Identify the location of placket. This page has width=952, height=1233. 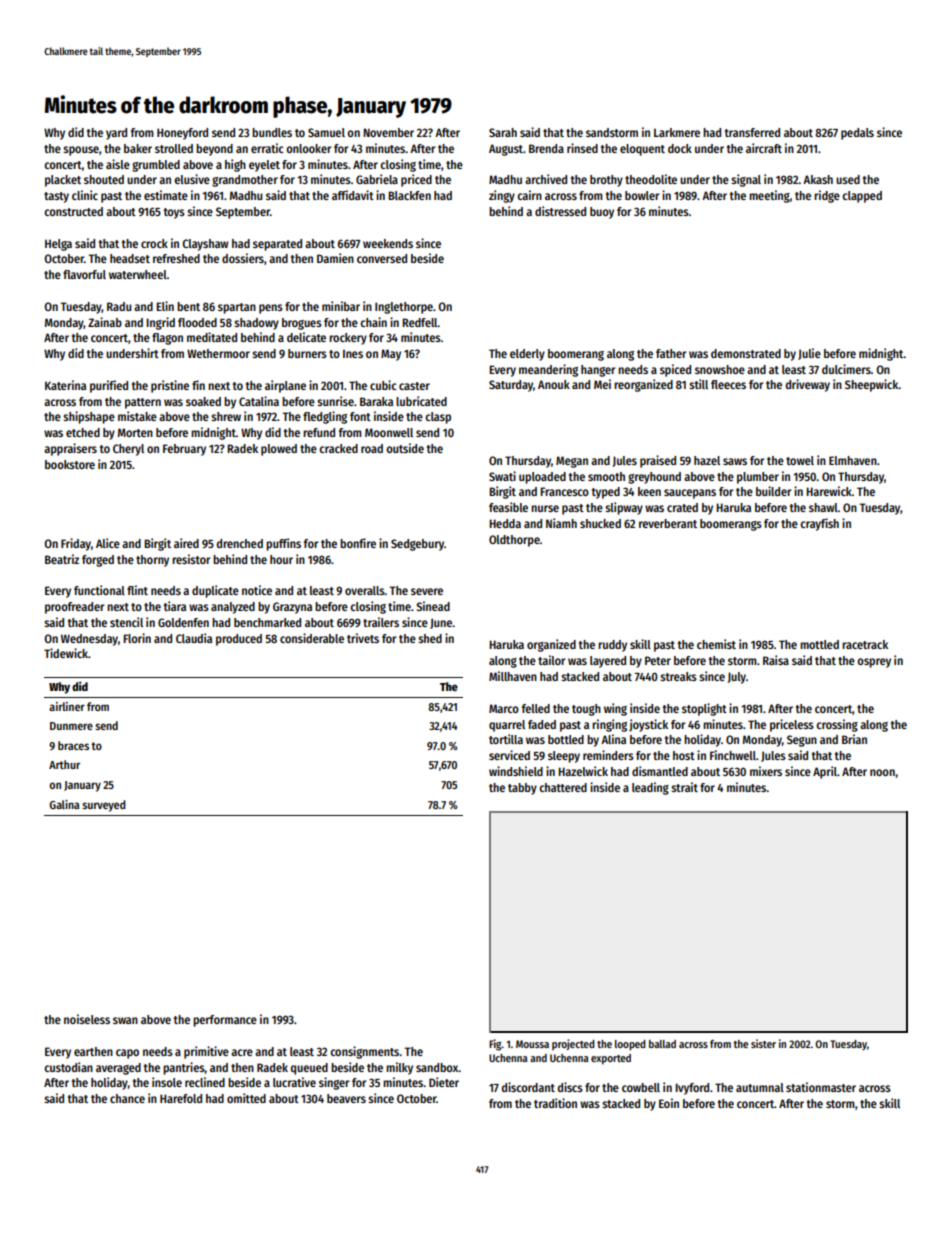
(63, 181).
